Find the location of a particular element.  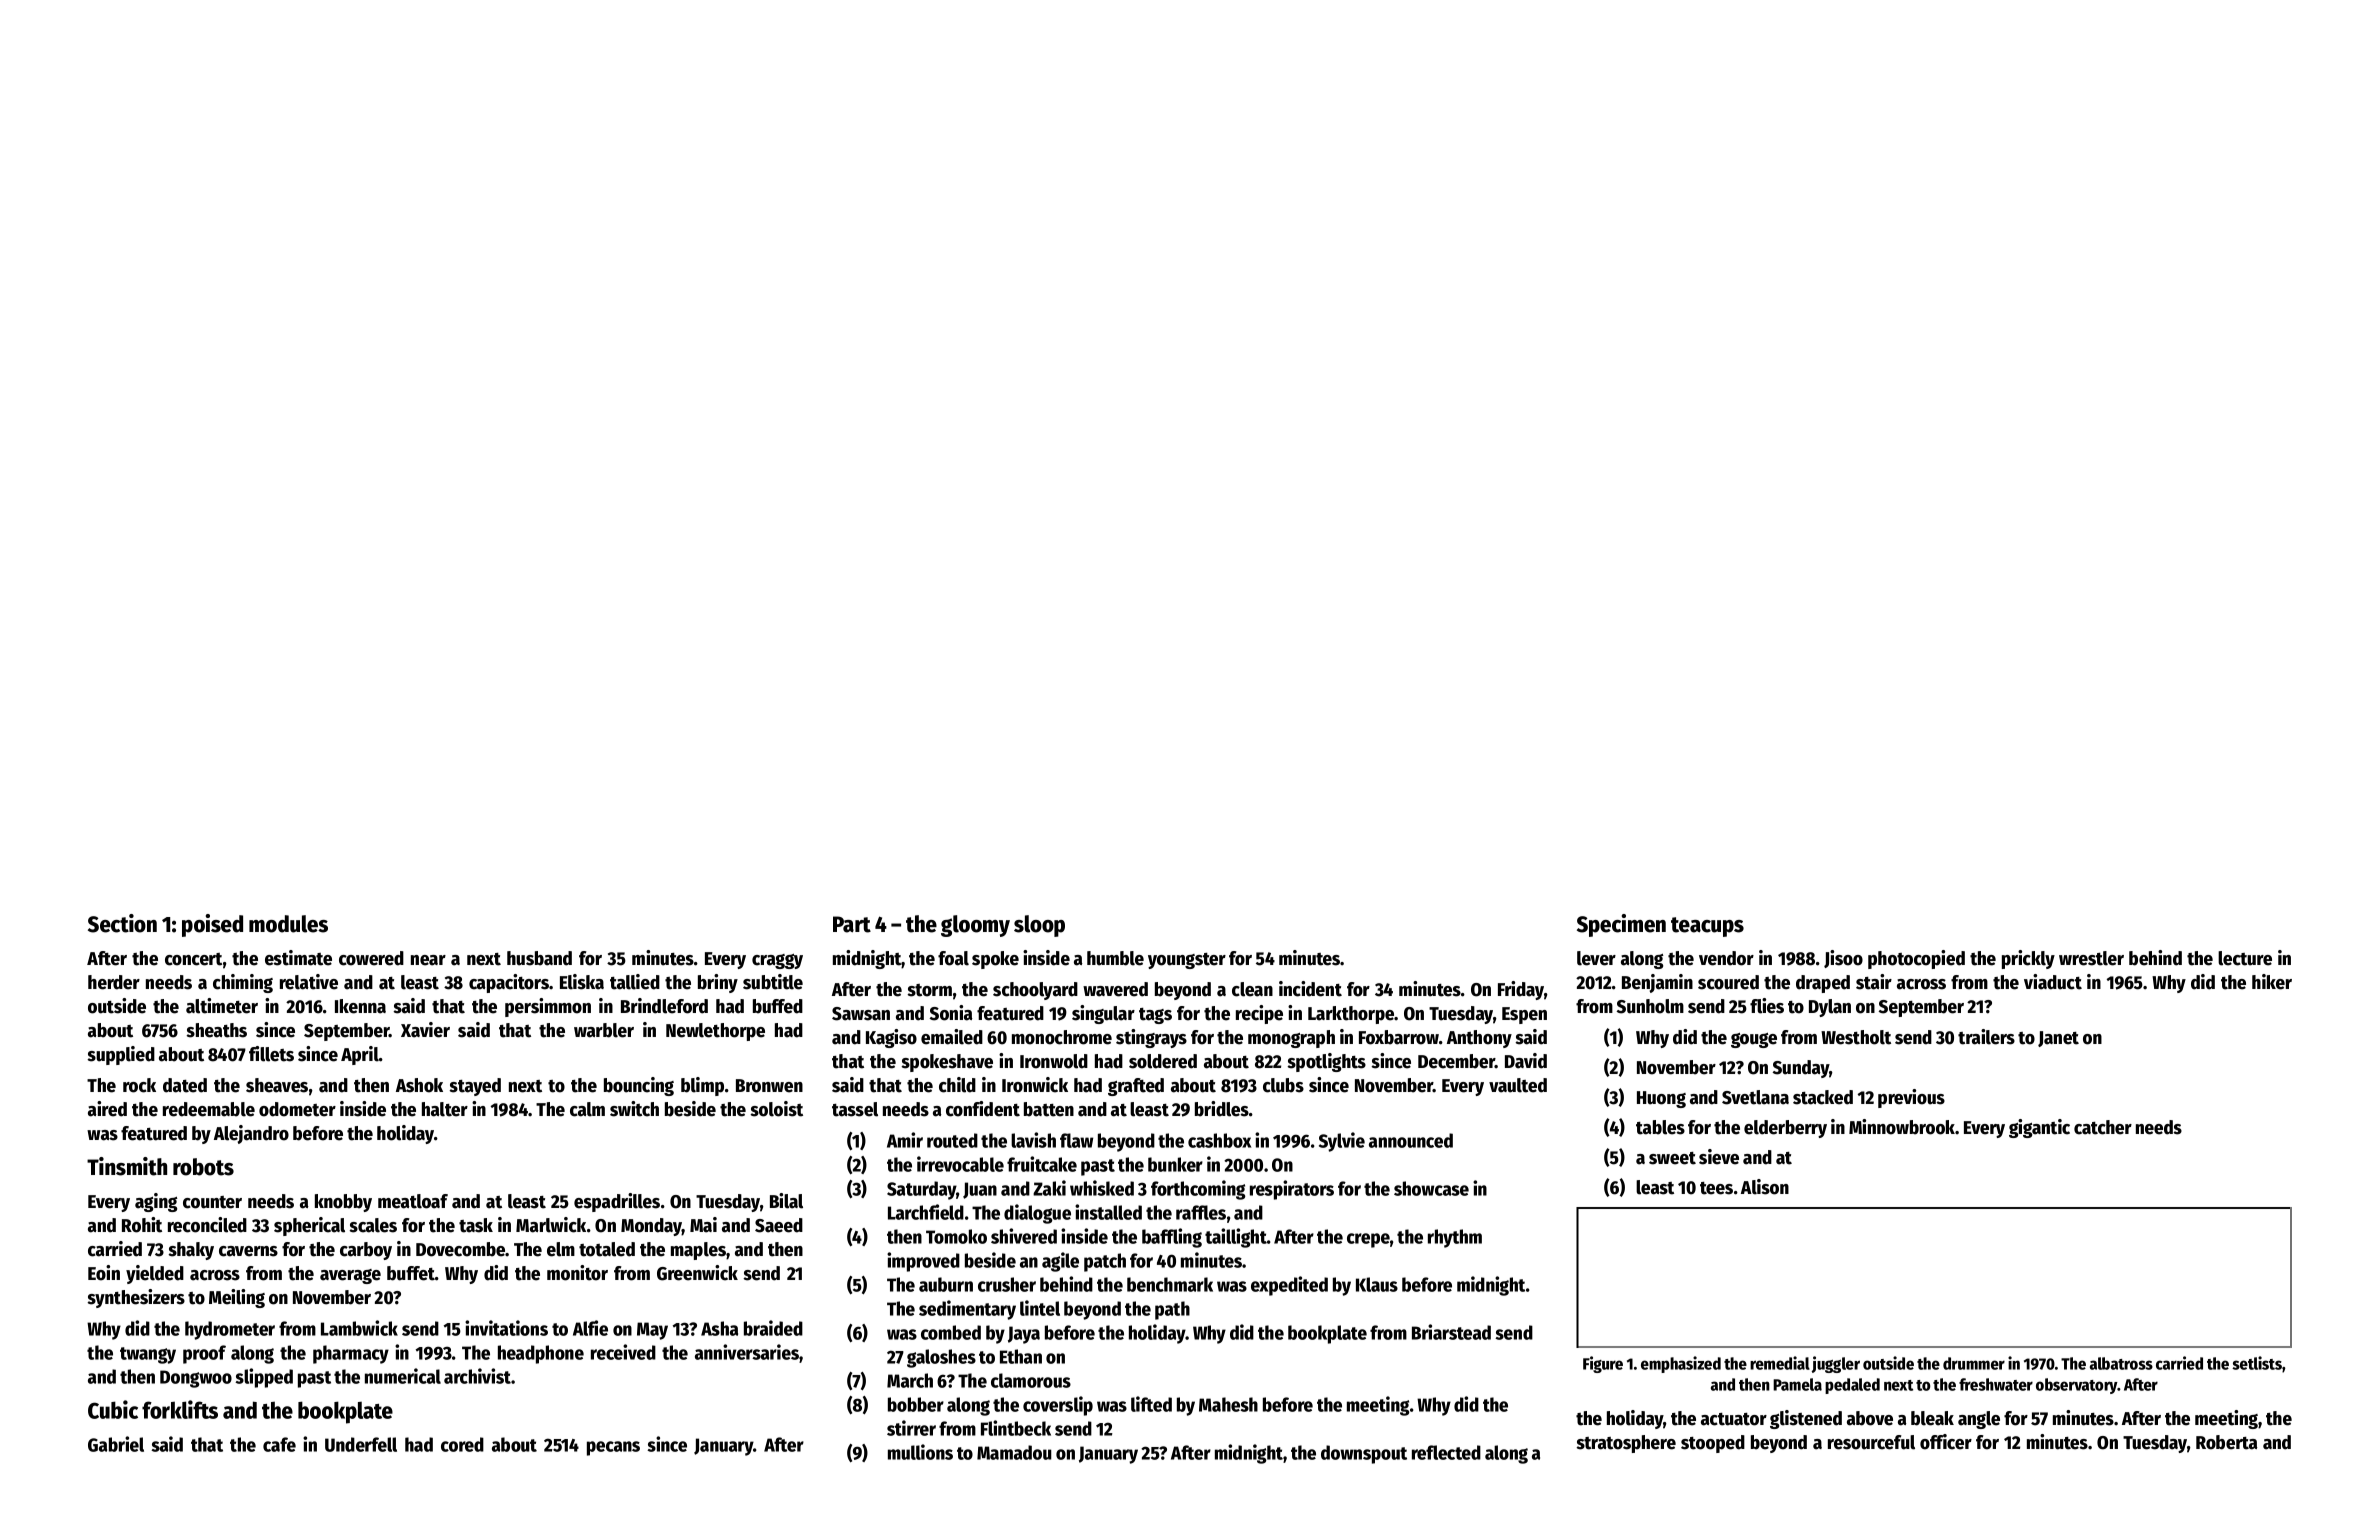

Section is located at coordinates (122, 923).
